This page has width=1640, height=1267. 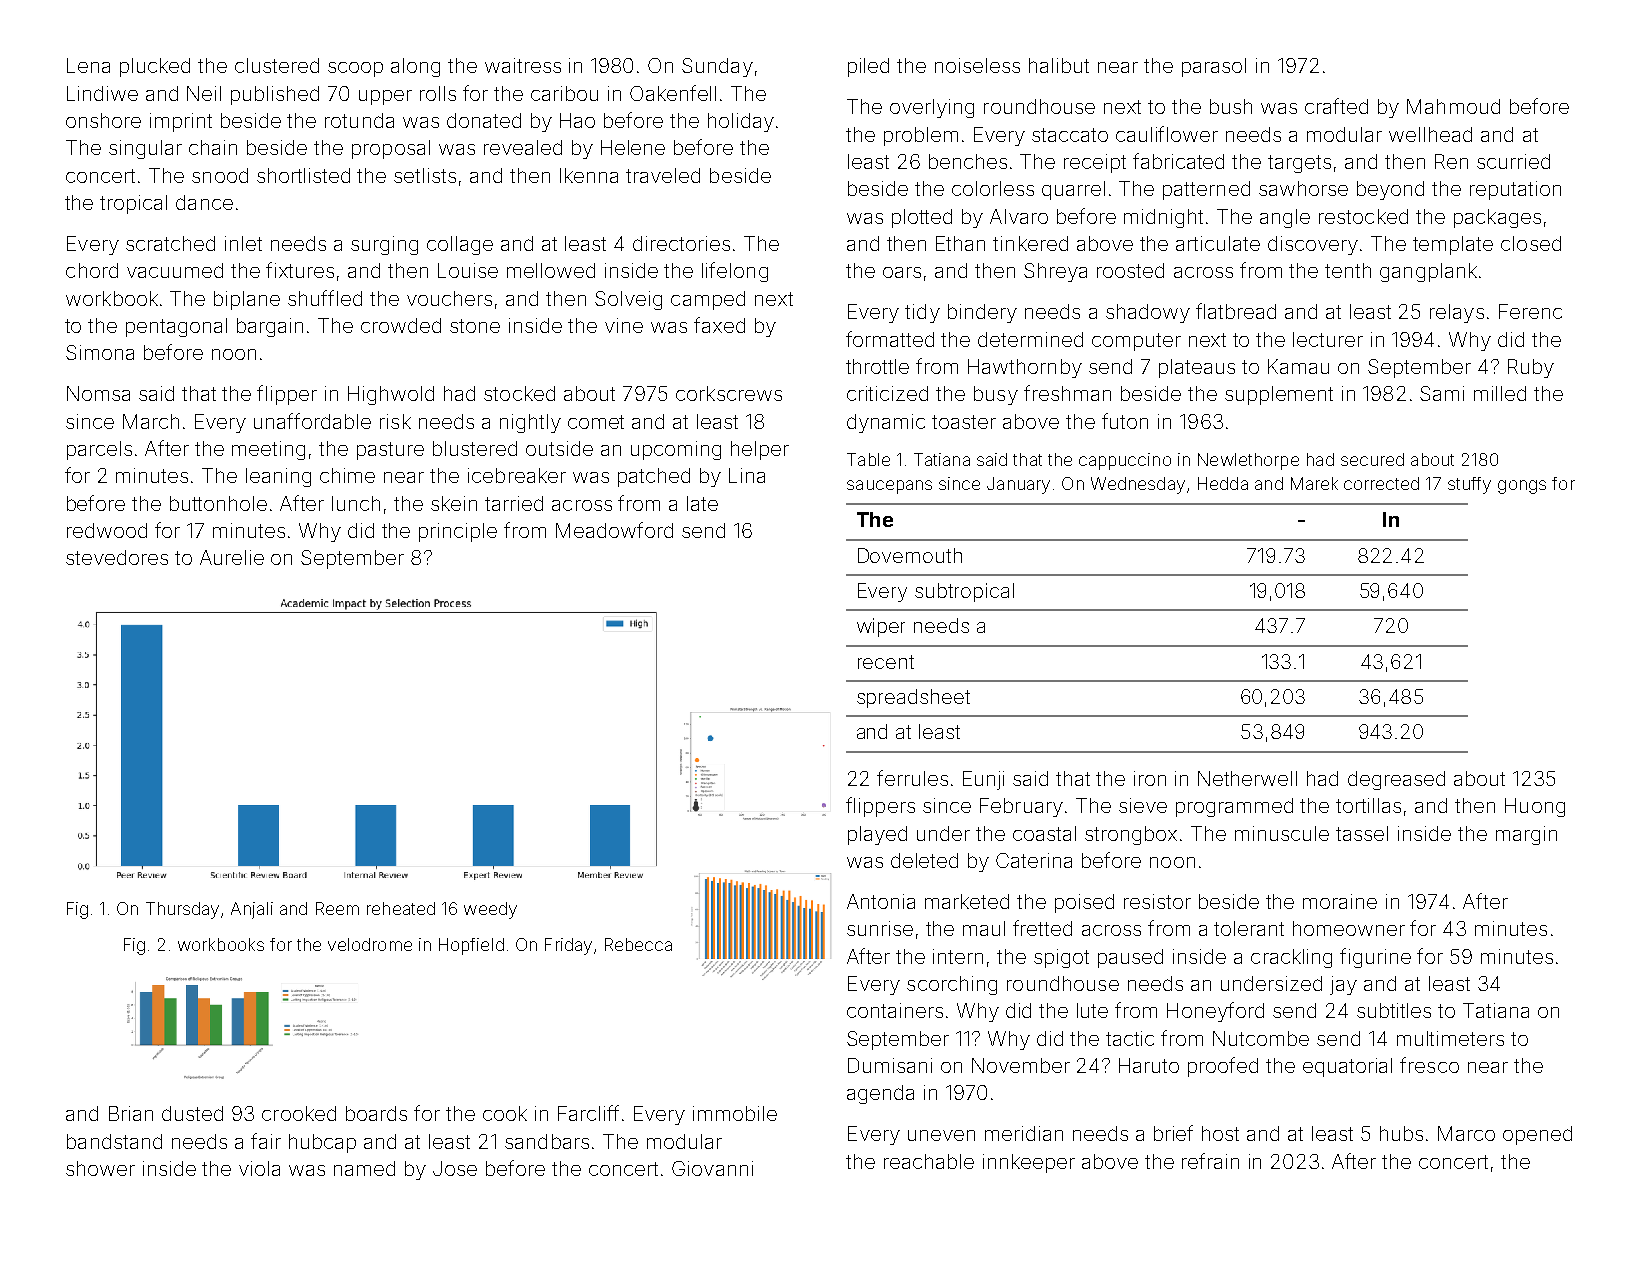 What do you see at coordinates (614, 530) in the page?
I see `Meadowford` at bounding box center [614, 530].
